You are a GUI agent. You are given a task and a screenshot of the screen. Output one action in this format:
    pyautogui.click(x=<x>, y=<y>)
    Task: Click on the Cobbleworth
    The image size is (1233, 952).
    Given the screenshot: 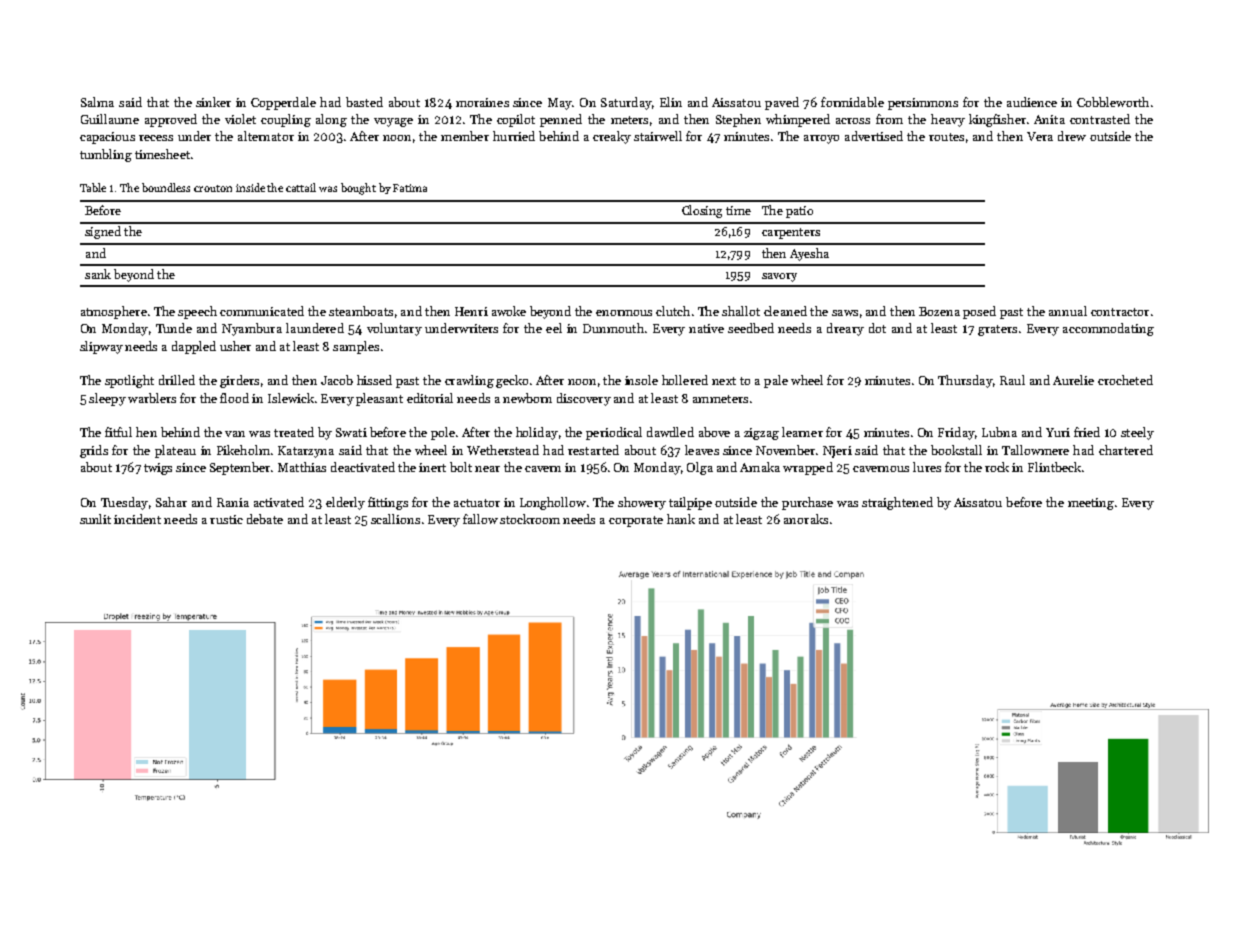 What is the action you would take?
    pyautogui.click(x=1113, y=102)
